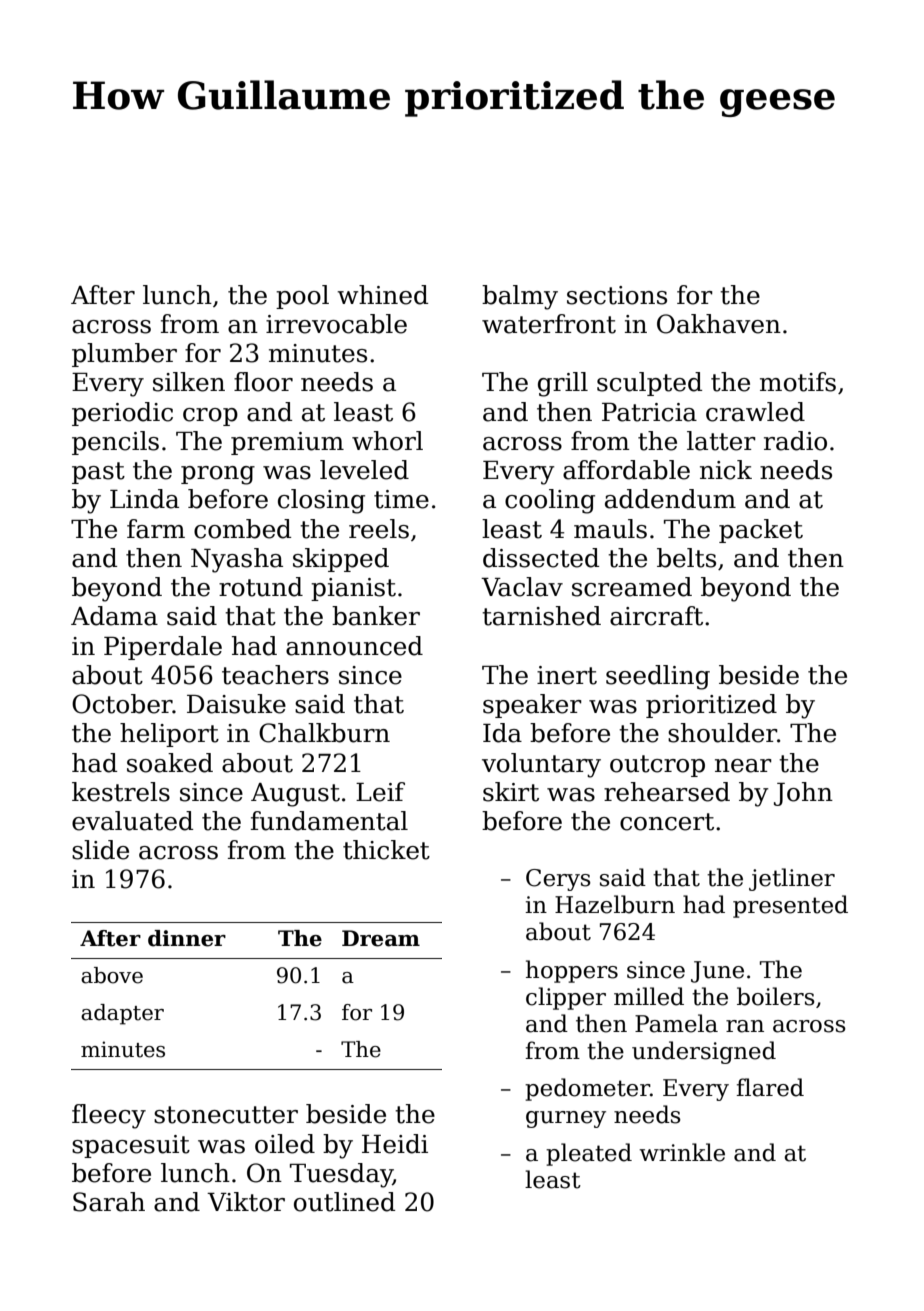 This image has width=924, height=1311. I want to click on floor, so click(263, 382).
